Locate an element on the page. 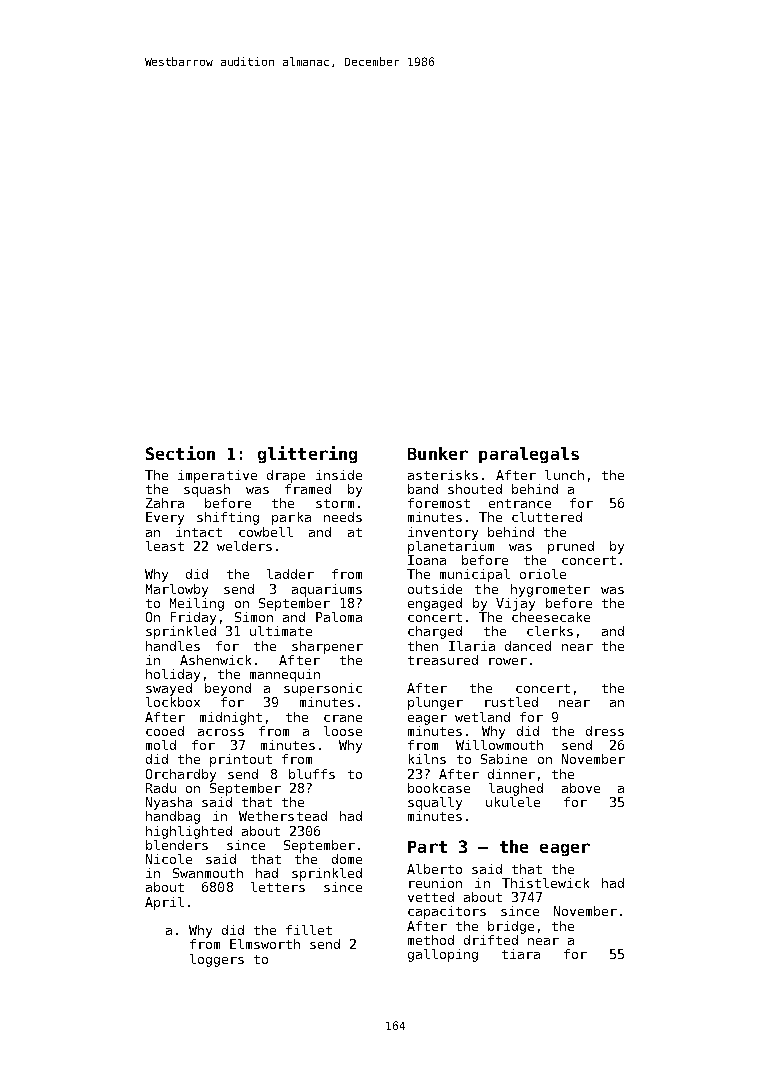 The width and height of the image is (770, 1092). Section is located at coordinates (180, 453).
